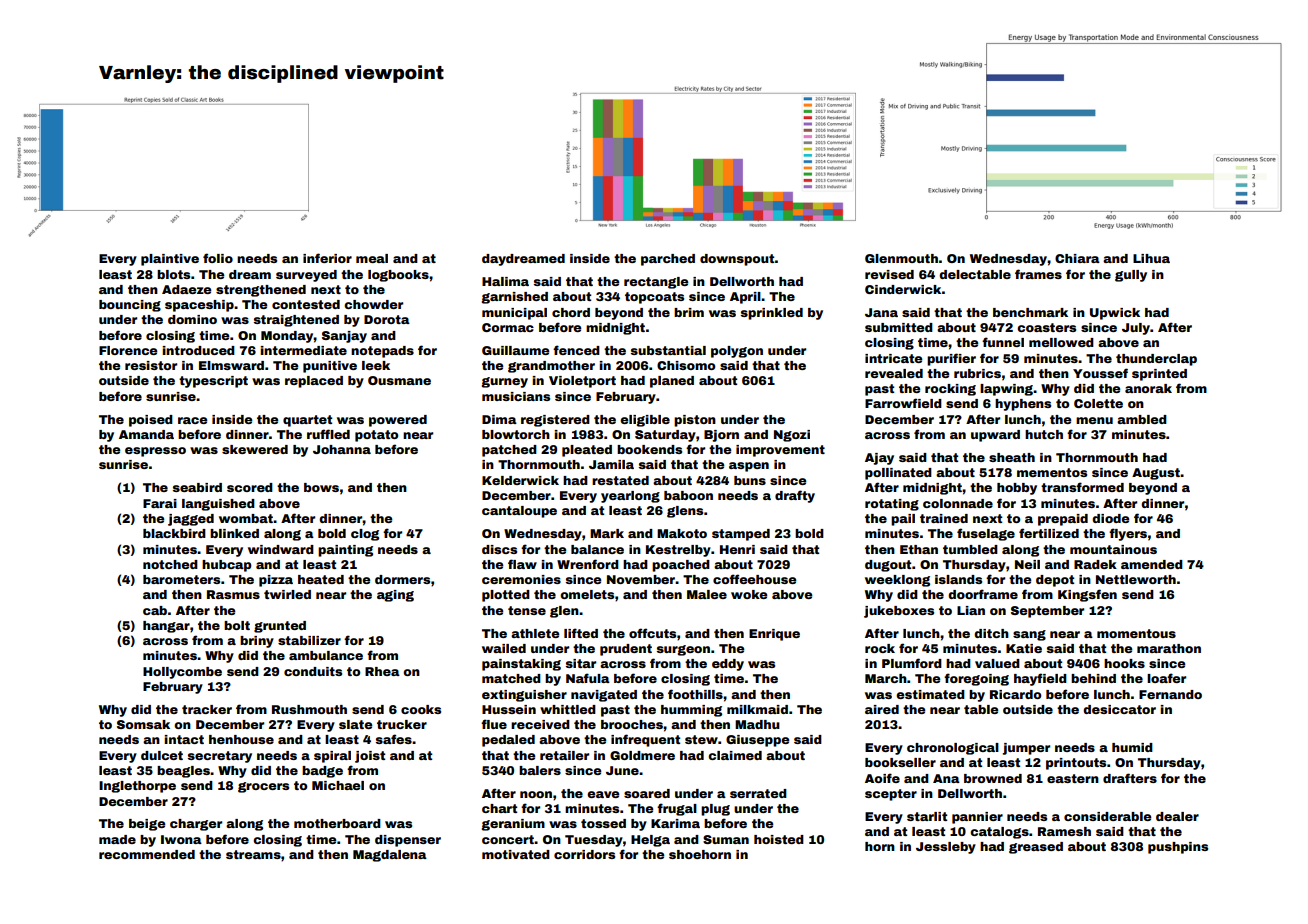 The width and height of the screenshot is (1308, 924). What do you see at coordinates (588, 564) in the screenshot?
I see `Wrenford` at bounding box center [588, 564].
